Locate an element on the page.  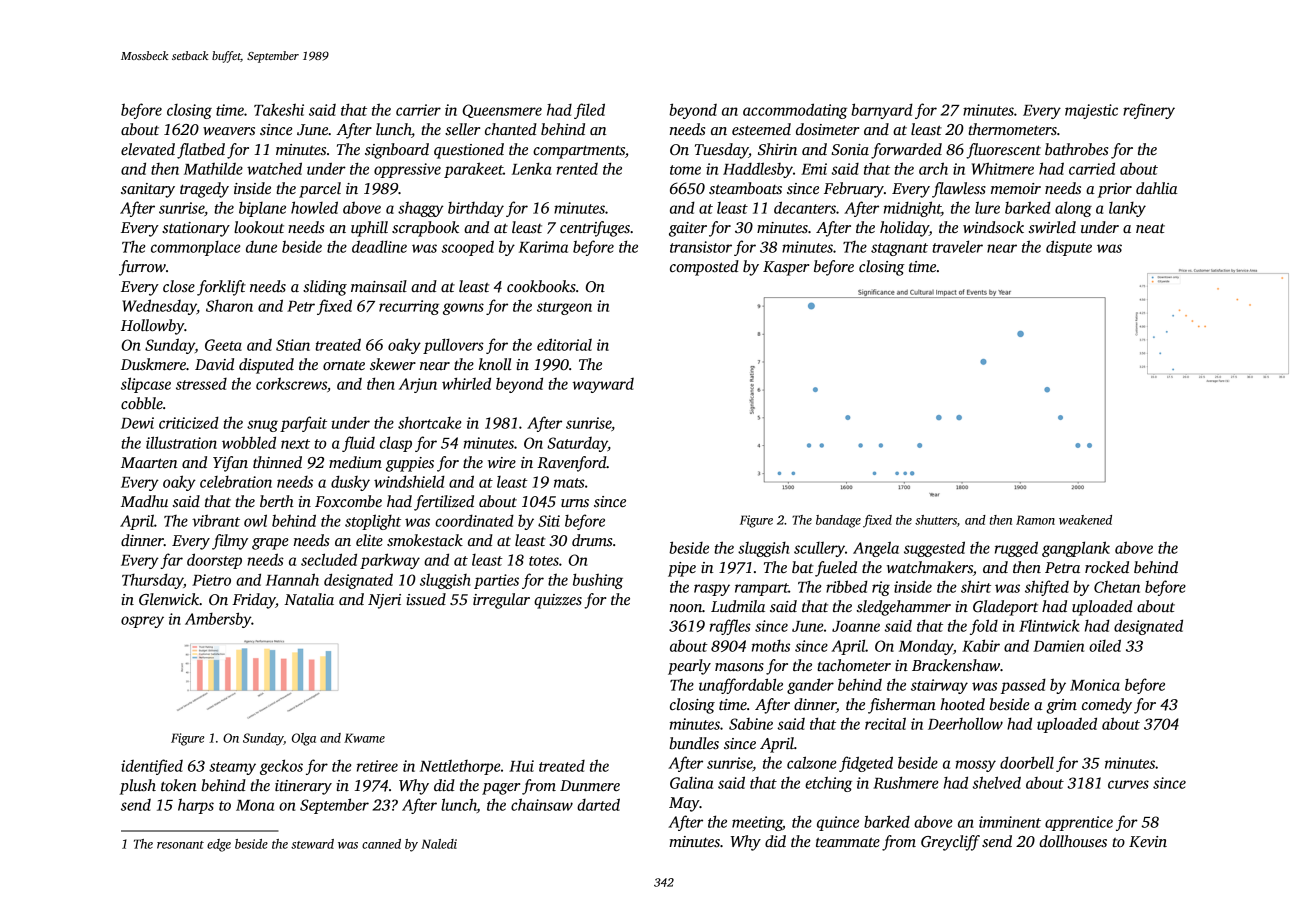
Takeshi is located at coordinates (279, 109).
